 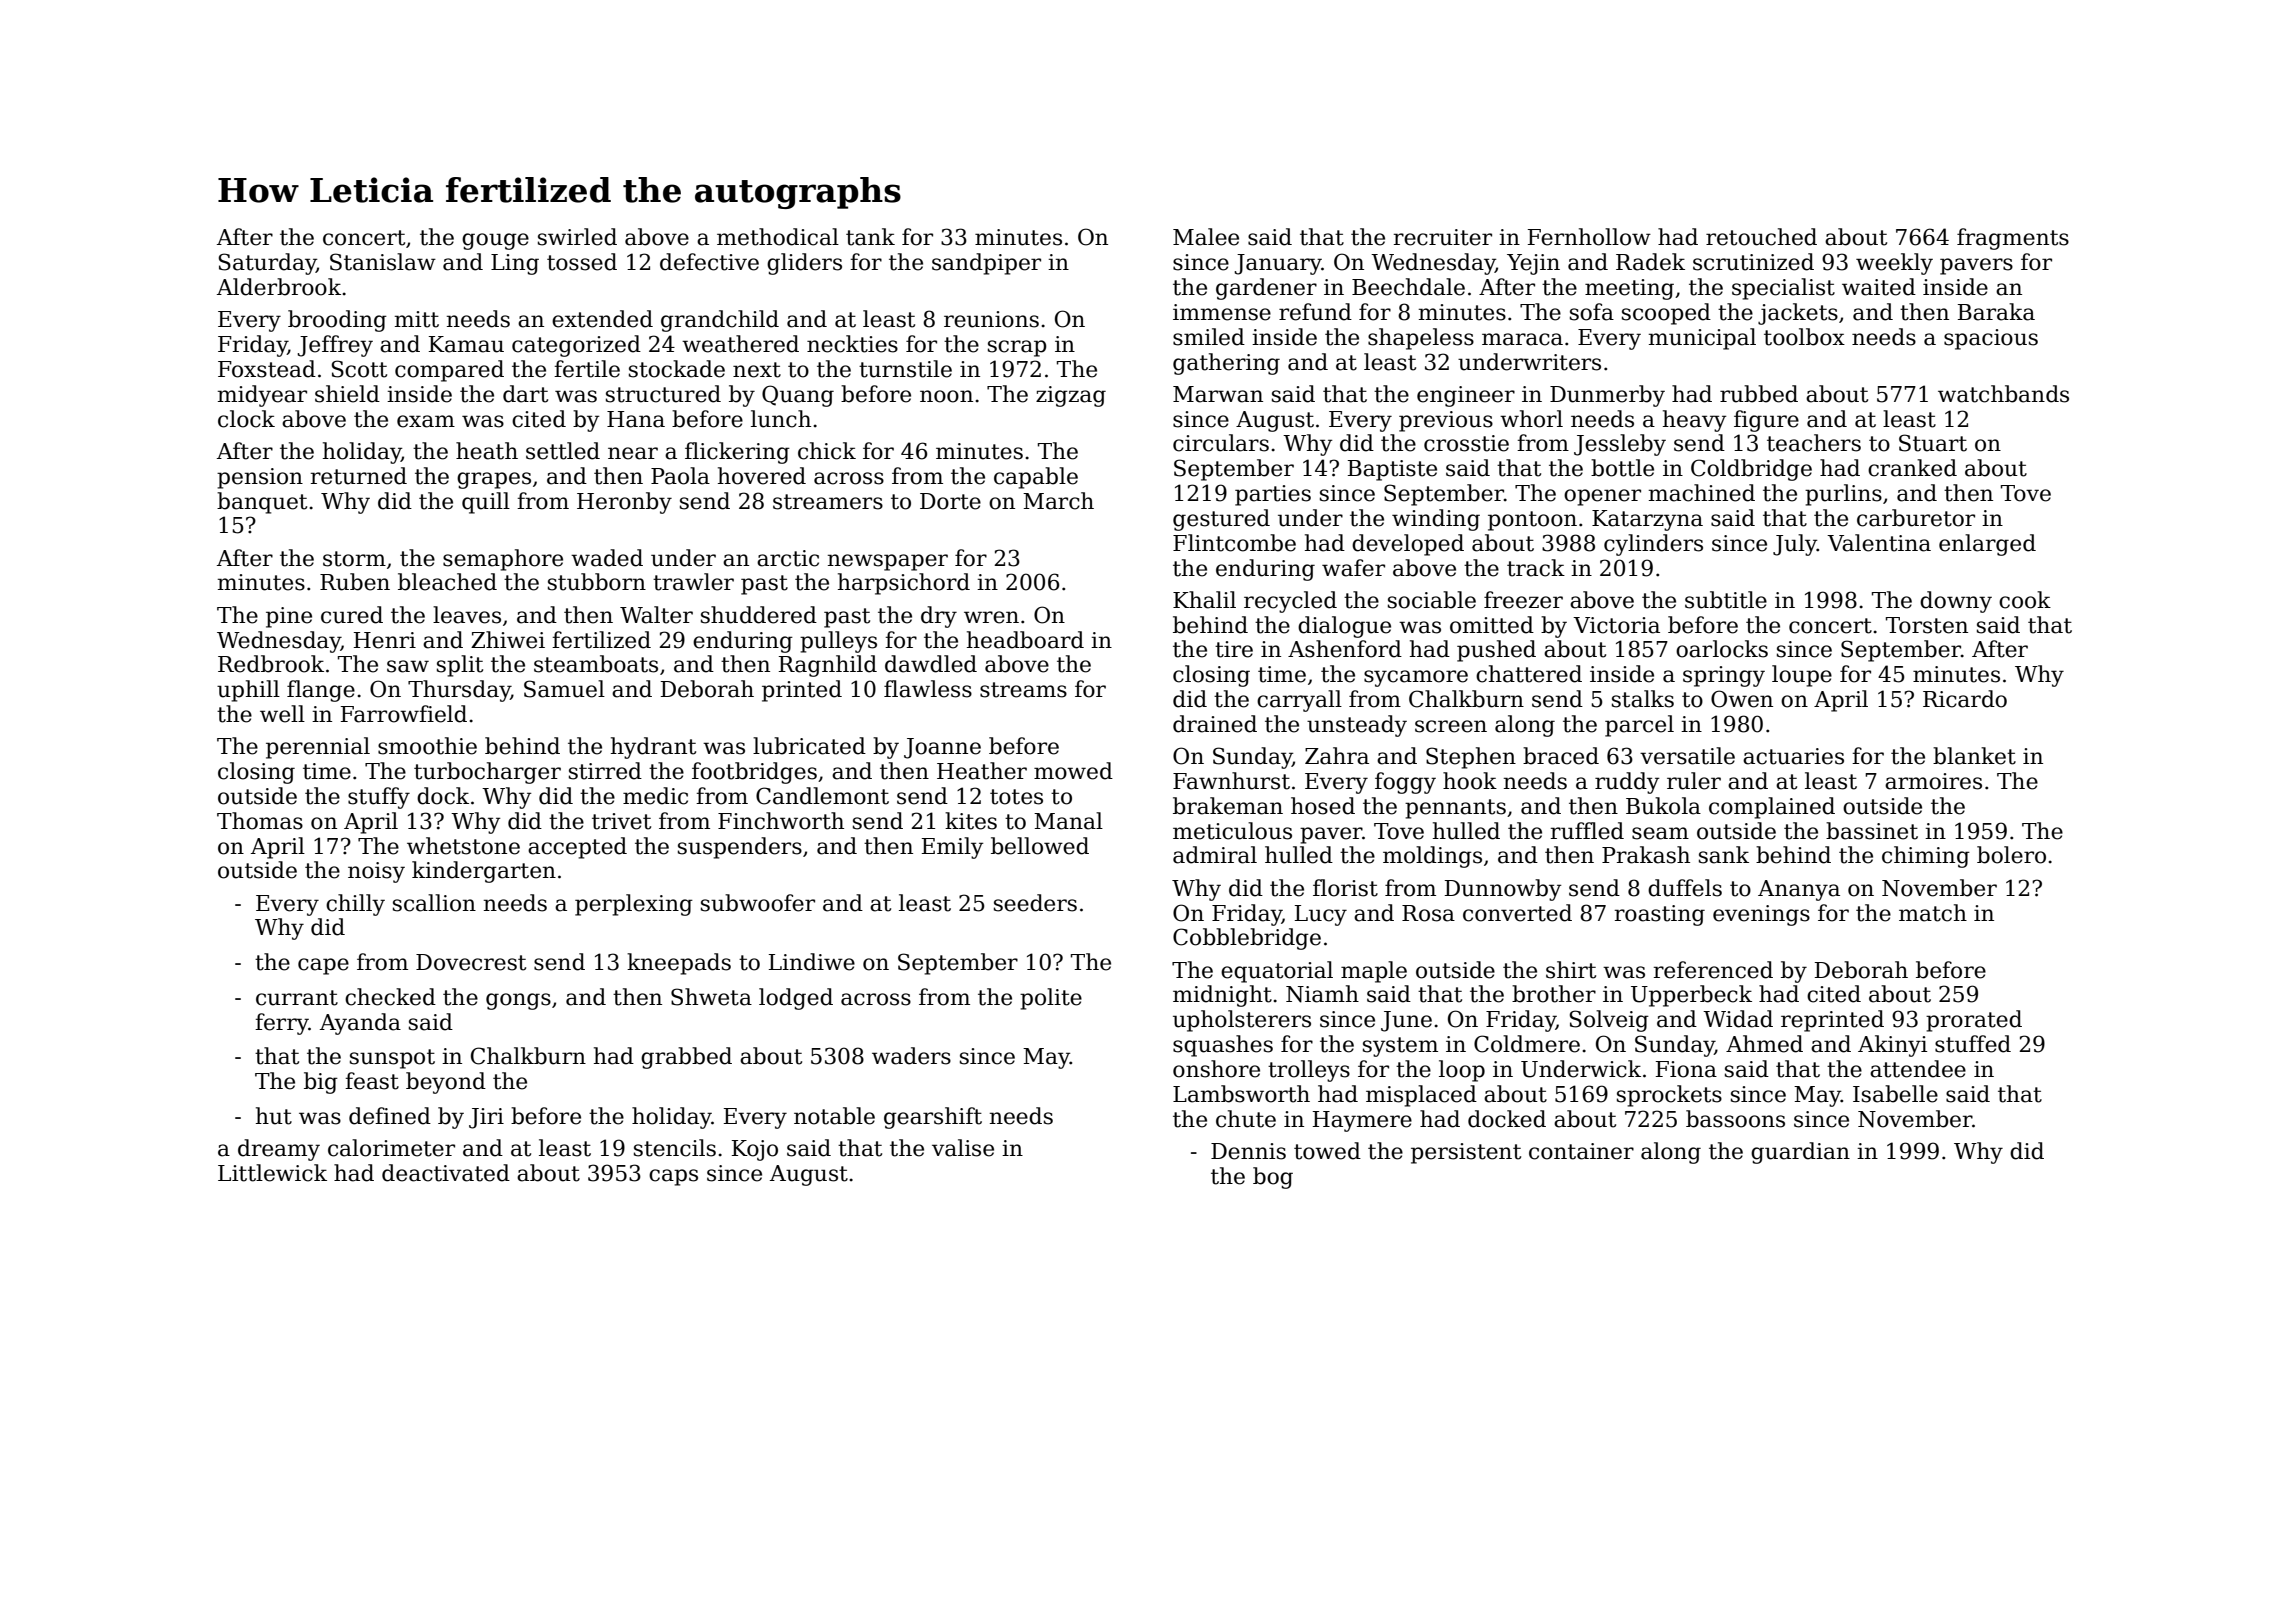 What do you see at coordinates (1036, 478) in the document?
I see `capable` at bounding box center [1036, 478].
